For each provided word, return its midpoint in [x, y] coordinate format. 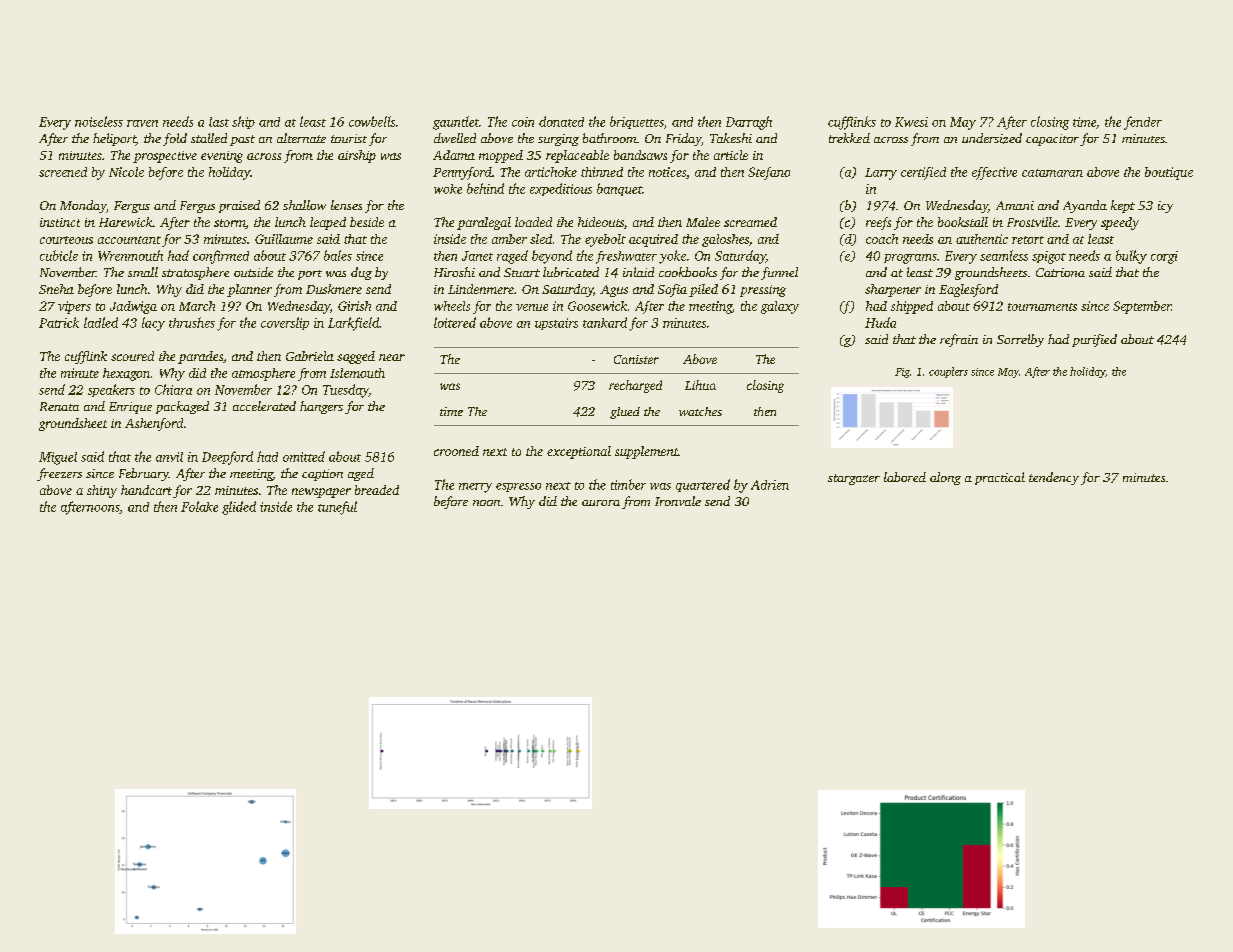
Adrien [770, 485]
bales [338, 255]
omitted [304, 456]
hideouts [601, 222]
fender [1143, 123]
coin [523, 122]
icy [1165, 207]
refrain [959, 340]
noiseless [99, 121]
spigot [1049, 257]
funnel [779, 273]
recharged [635, 386]
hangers [321, 407]
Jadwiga [133, 307]
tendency [1054, 478]
